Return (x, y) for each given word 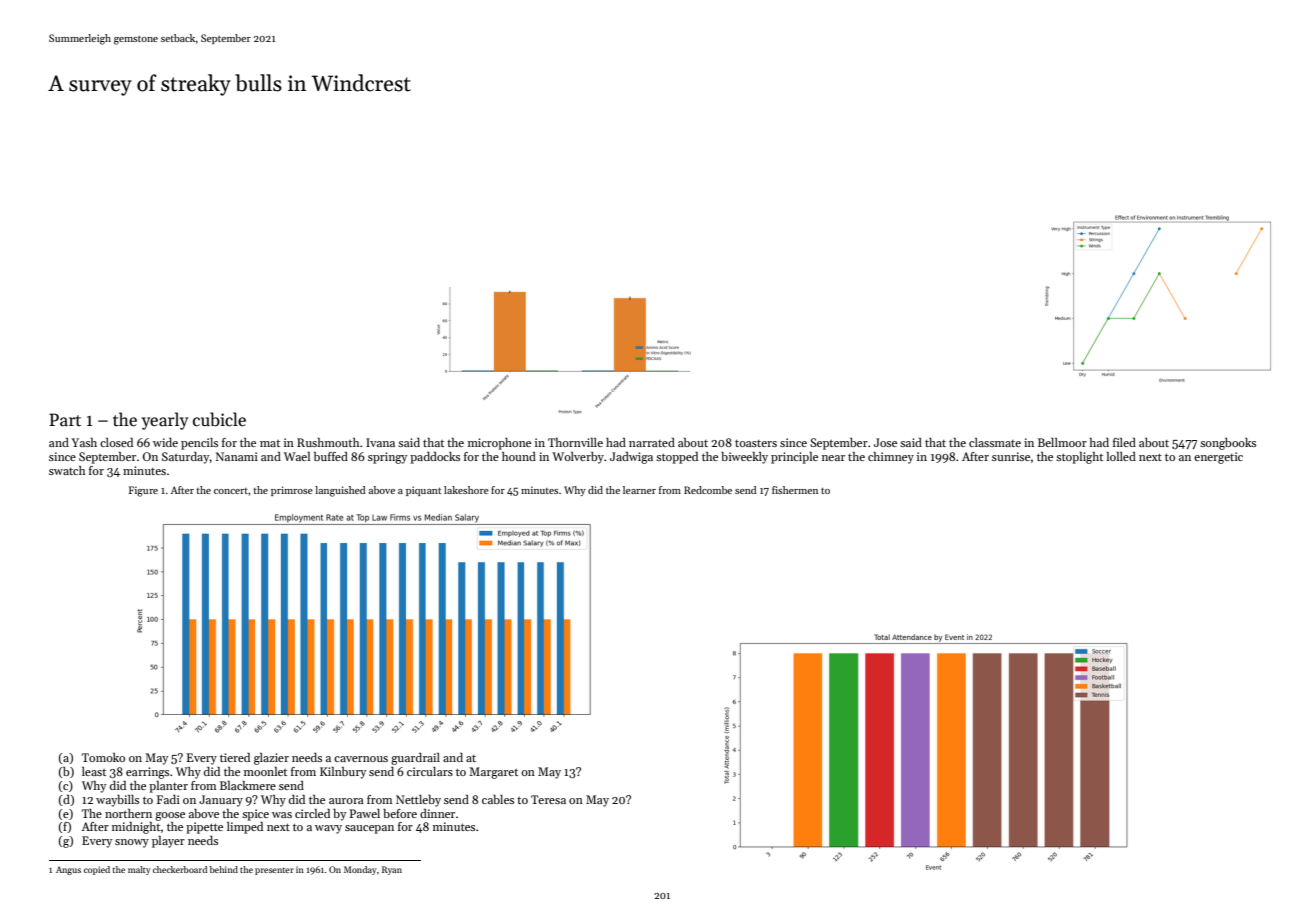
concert (231, 491)
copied (97, 870)
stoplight (1079, 458)
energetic (1218, 458)
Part (65, 419)
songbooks (1228, 444)
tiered (235, 757)
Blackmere (248, 785)
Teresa (548, 799)
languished (340, 491)
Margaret (493, 773)
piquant (423, 491)
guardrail (415, 759)
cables (498, 799)
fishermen (795, 490)
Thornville (575, 442)
